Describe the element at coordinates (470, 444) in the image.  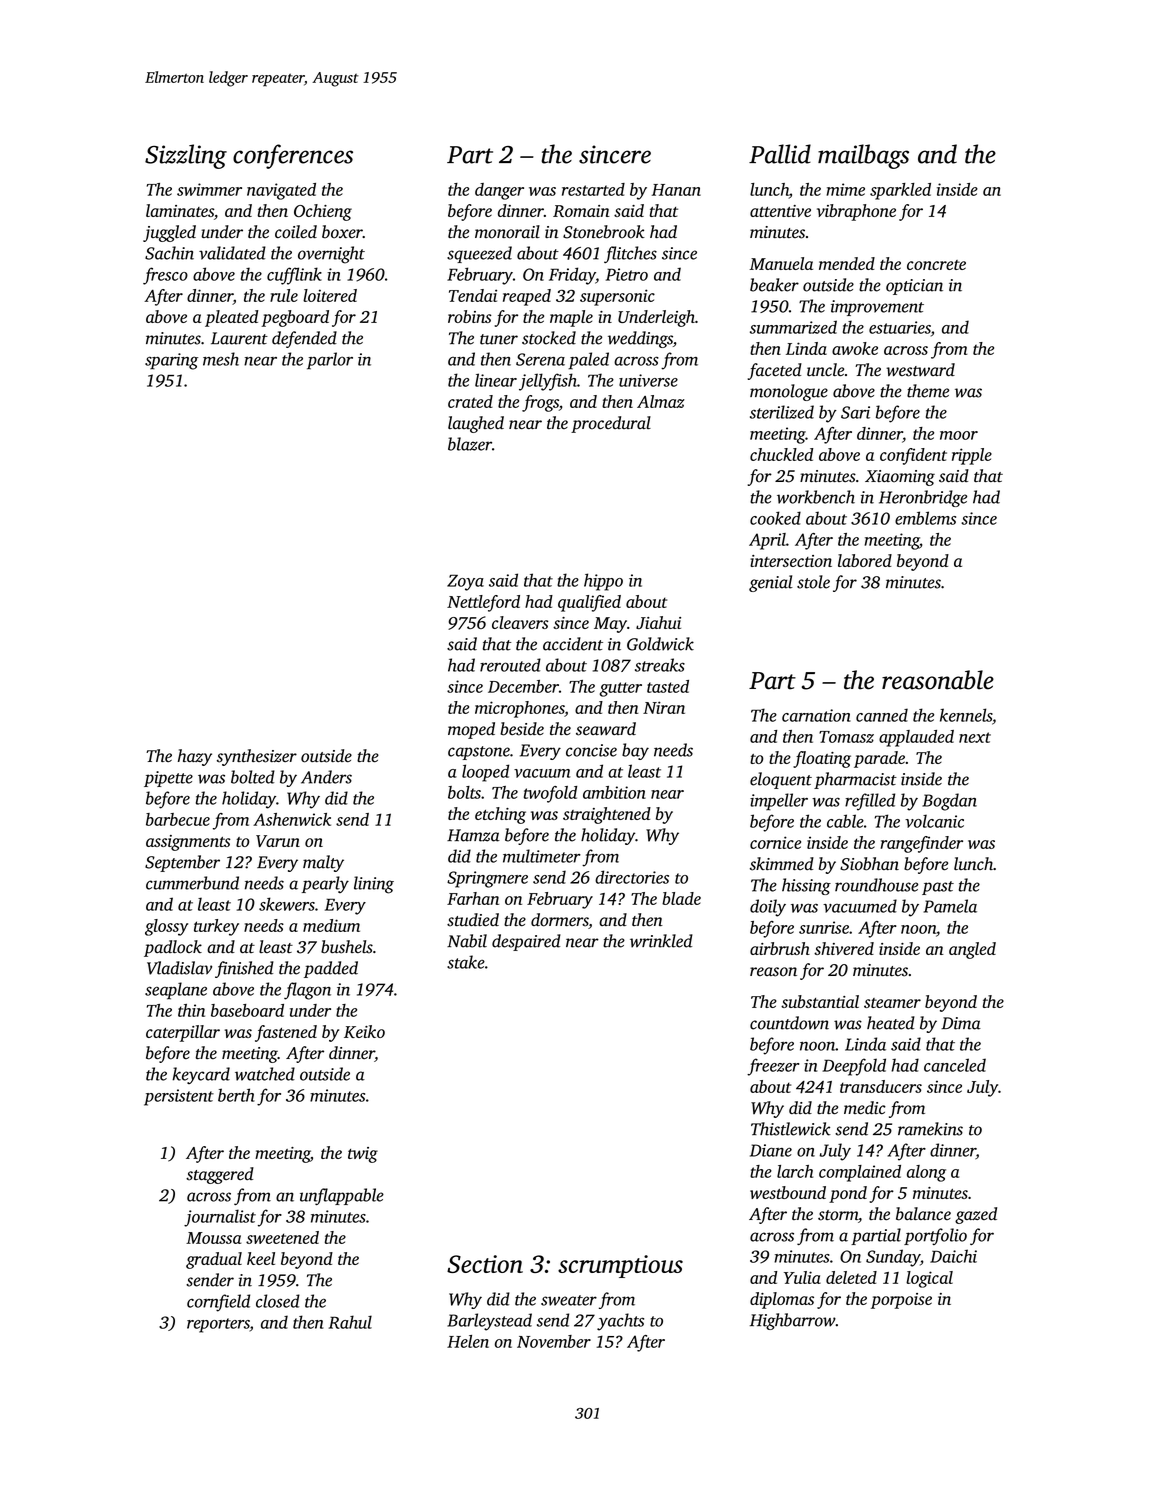
I see `blazer` at that location.
